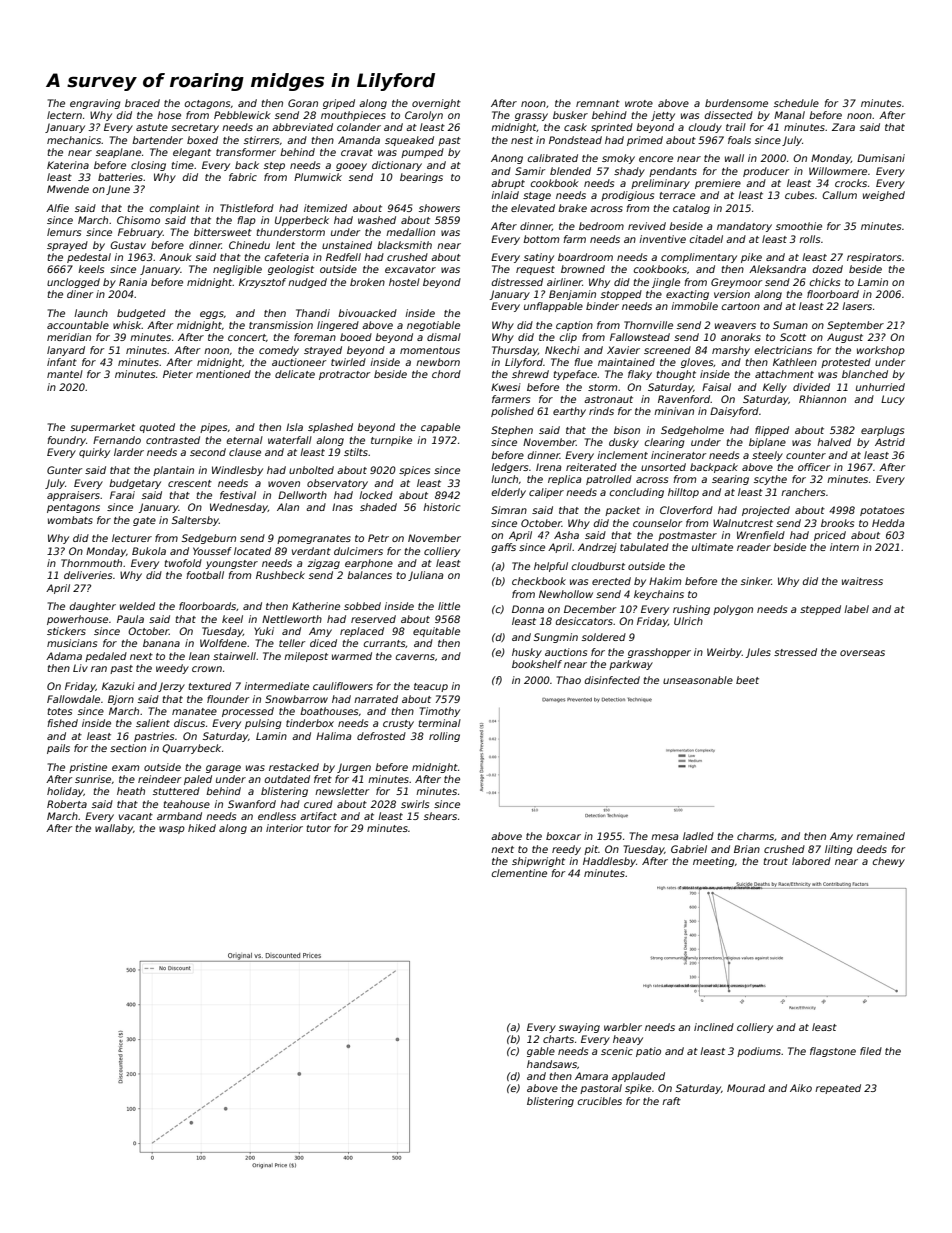 The image size is (952, 1233). What do you see at coordinates (746, 1088) in the screenshot?
I see `Mourad` at bounding box center [746, 1088].
